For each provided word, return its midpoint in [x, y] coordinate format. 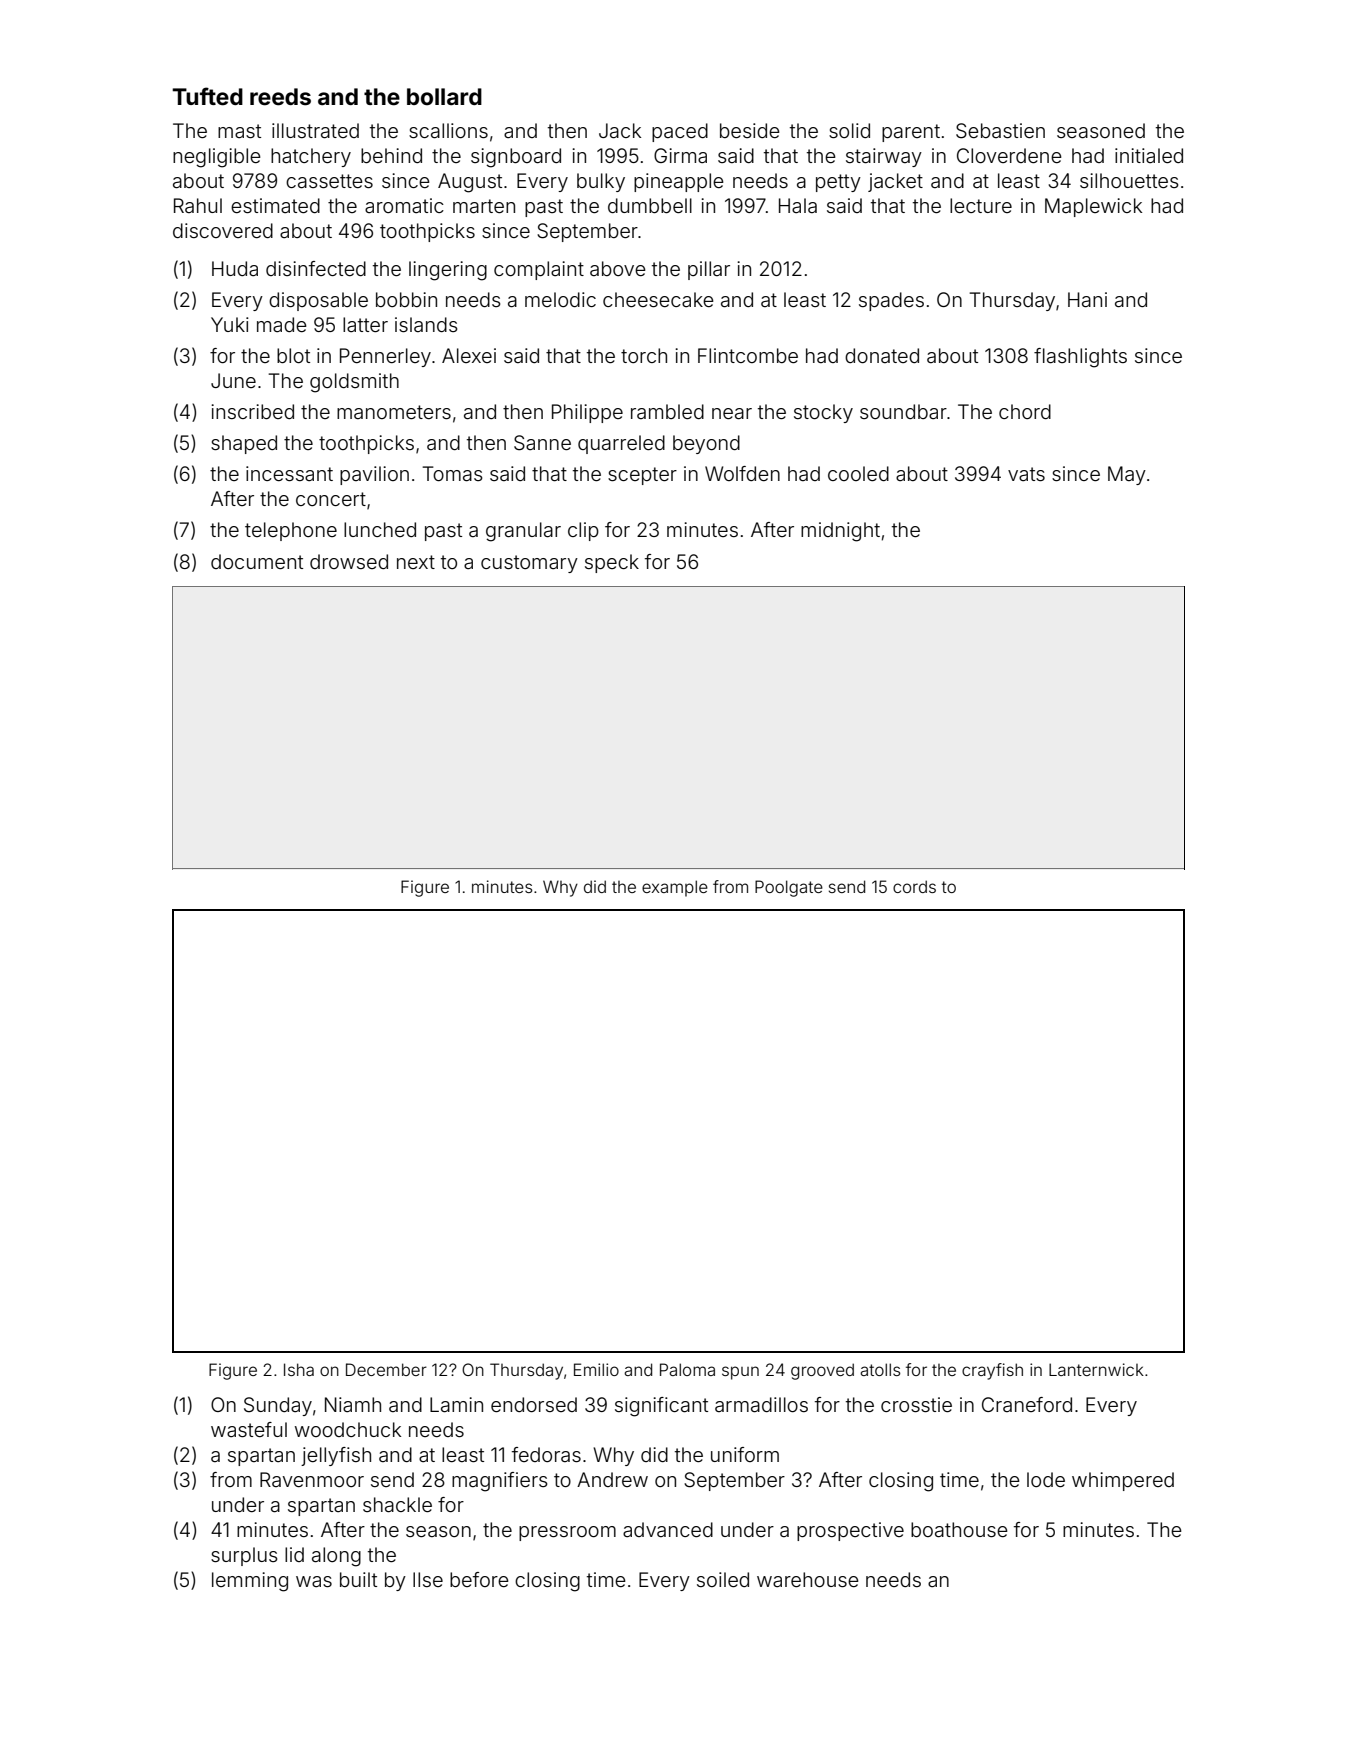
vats [1026, 474]
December [386, 1369]
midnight [840, 532]
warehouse [808, 1579]
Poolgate [789, 888]
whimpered [1123, 1481]
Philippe [587, 413]
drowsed [349, 561]
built [358, 1579]
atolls [880, 1369]
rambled [667, 411]
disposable [318, 301]
